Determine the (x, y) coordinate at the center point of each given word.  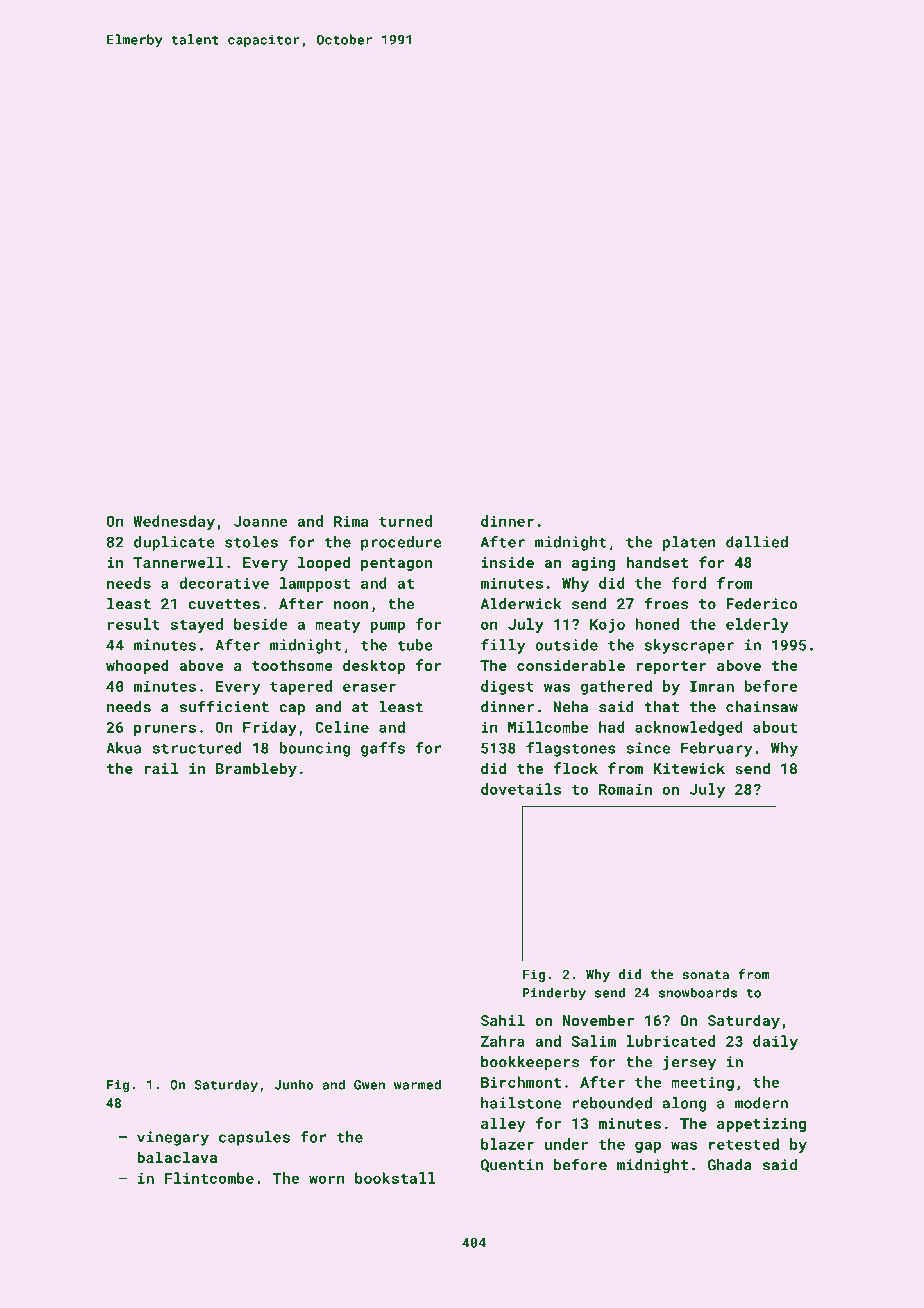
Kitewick (689, 768)
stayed (197, 625)
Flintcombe (209, 1178)
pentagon (396, 564)
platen (689, 543)
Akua (123, 748)
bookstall (395, 1178)
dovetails (521, 789)
